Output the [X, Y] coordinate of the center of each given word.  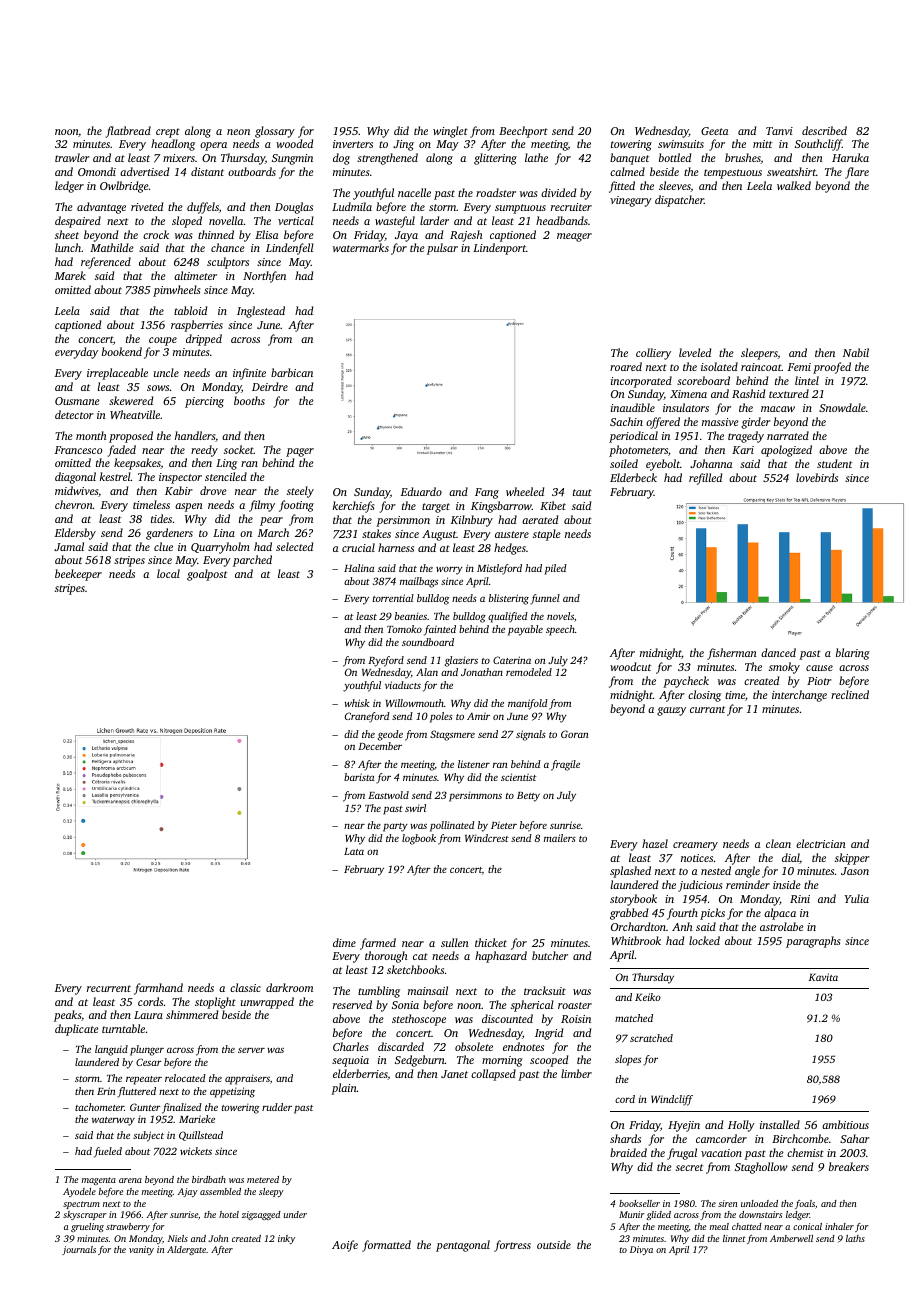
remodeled [529, 672]
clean [778, 843]
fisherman [732, 654]
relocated [185, 1078]
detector [74, 414]
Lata [354, 851]
